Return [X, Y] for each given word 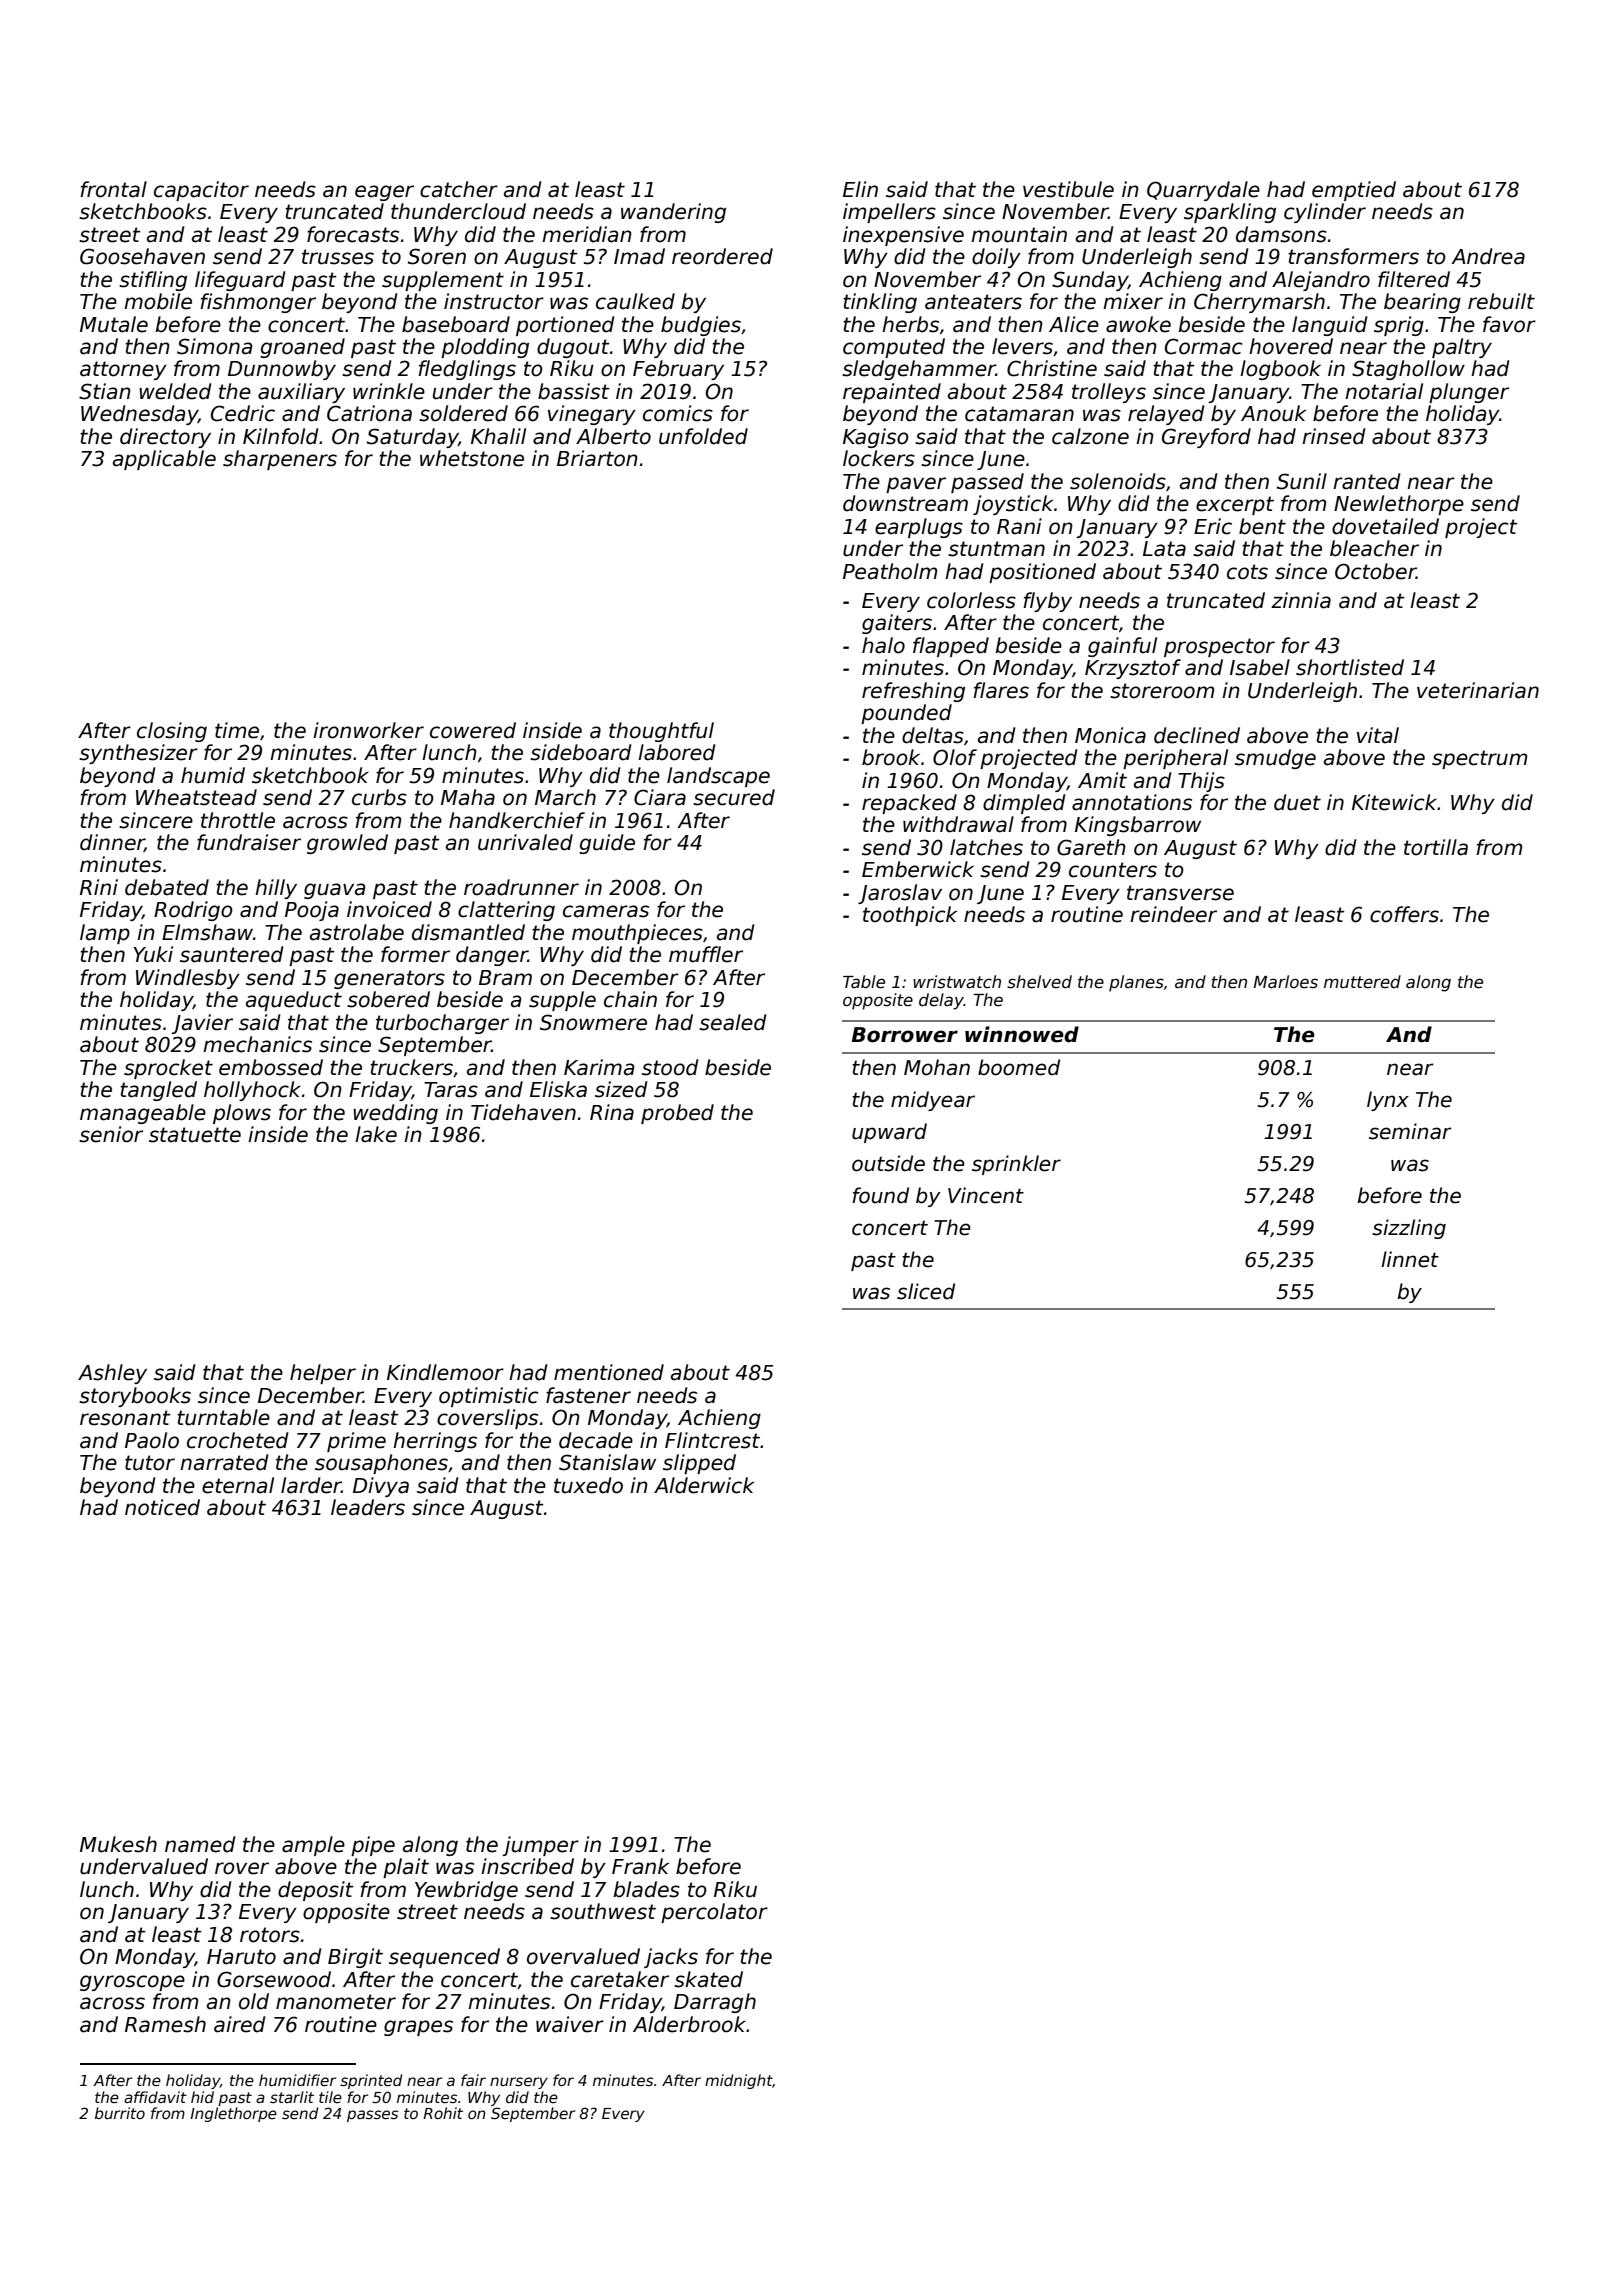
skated [708, 1979]
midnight [739, 2081]
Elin [860, 189]
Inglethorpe [233, 2114]
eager [384, 193]
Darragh [715, 2003]
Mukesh [118, 1844]
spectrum [1479, 759]
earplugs [919, 528]
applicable [164, 460]
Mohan [937, 1067]
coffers [1404, 914]
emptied [1354, 191]
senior [111, 1134]
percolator [714, 1913]
